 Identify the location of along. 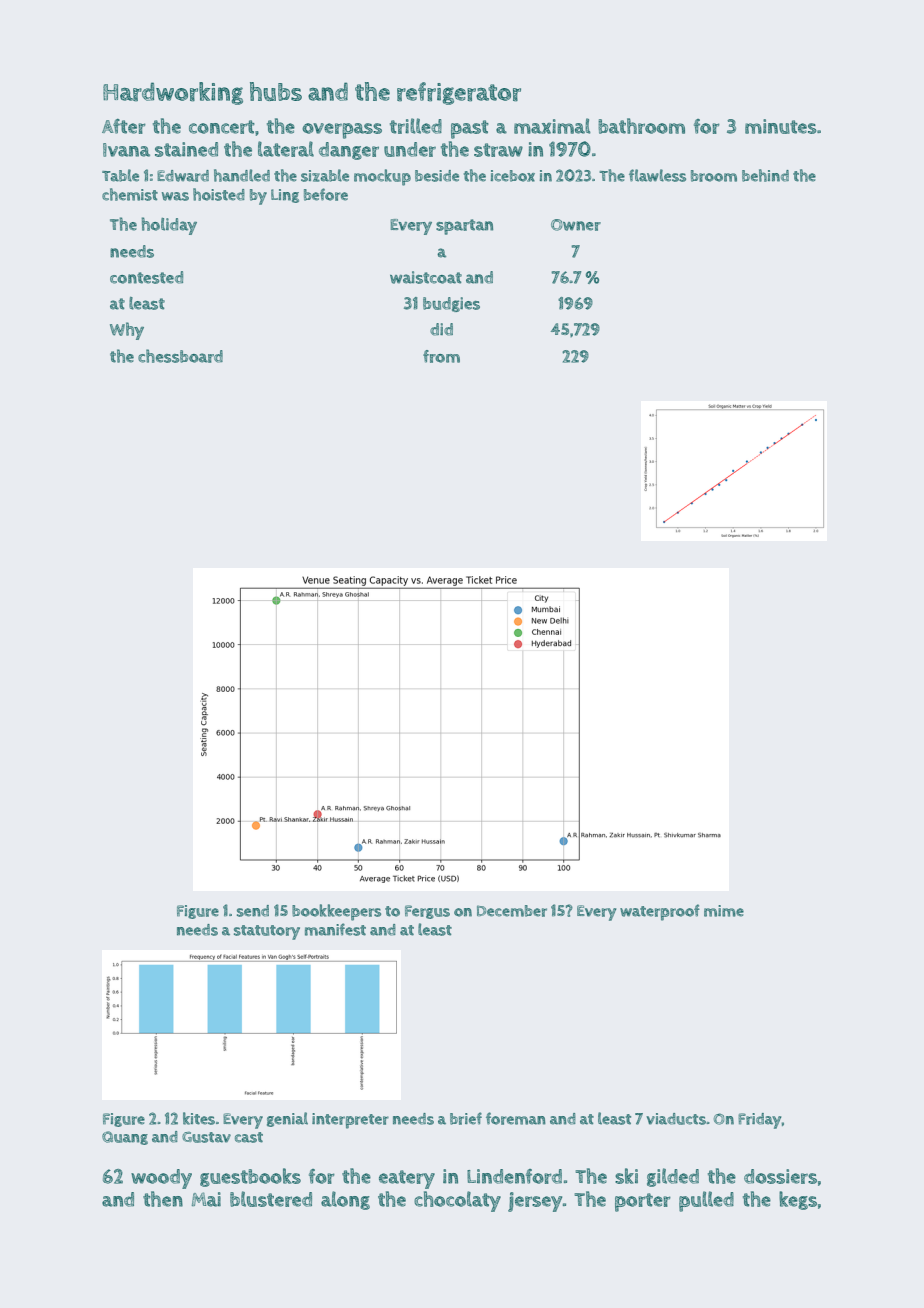
(345, 1200).
